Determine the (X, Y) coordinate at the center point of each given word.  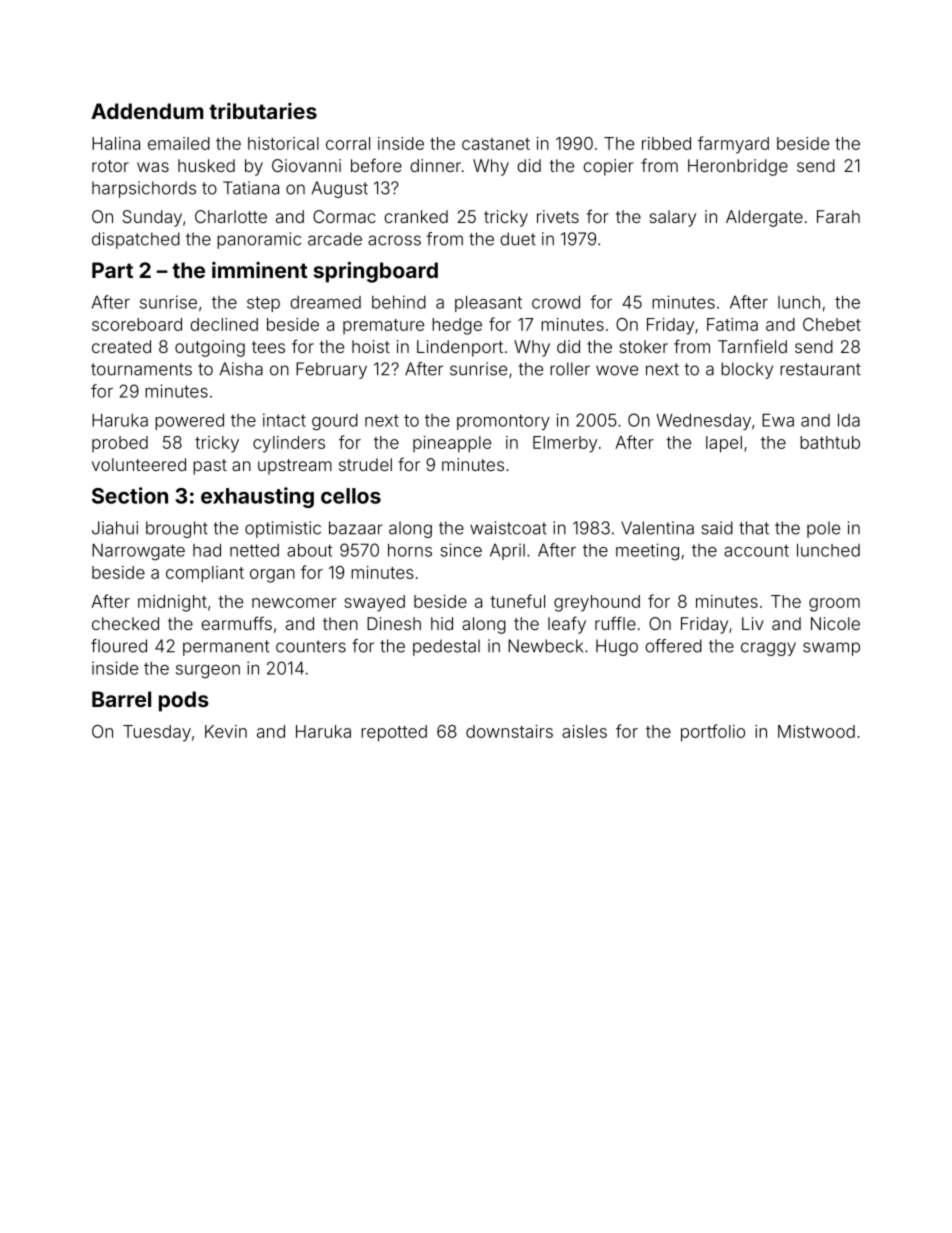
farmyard (733, 145)
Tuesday (157, 733)
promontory (503, 422)
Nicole (835, 623)
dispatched (136, 240)
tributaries (263, 111)
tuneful (517, 601)
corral (348, 143)
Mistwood (816, 731)
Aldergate (764, 218)
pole (823, 529)
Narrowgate (138, 552)
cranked (416, 216)
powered (189, 421)
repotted (394, 733)
